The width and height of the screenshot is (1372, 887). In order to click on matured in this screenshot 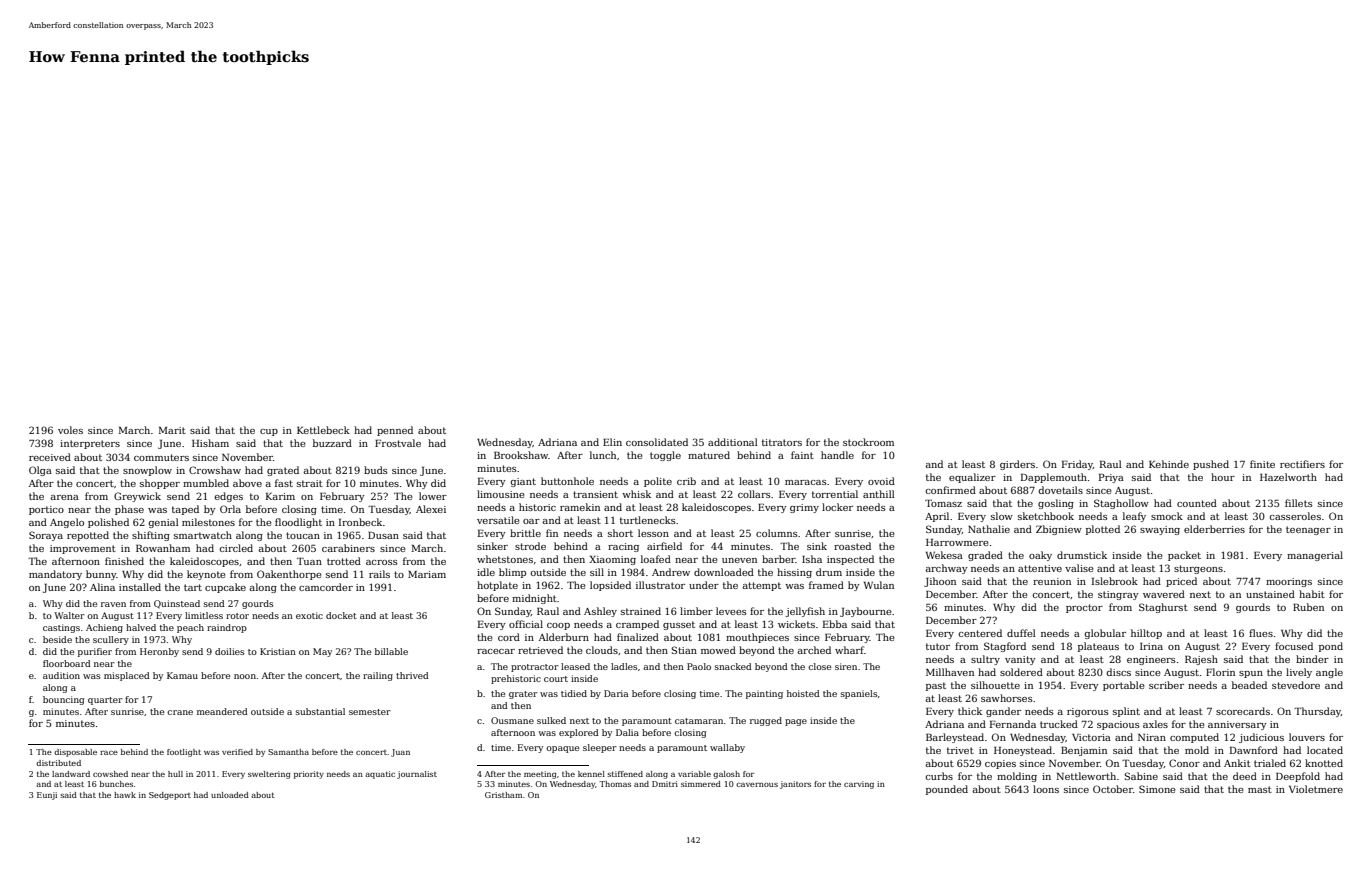, I will do `click(709, 455)`.
